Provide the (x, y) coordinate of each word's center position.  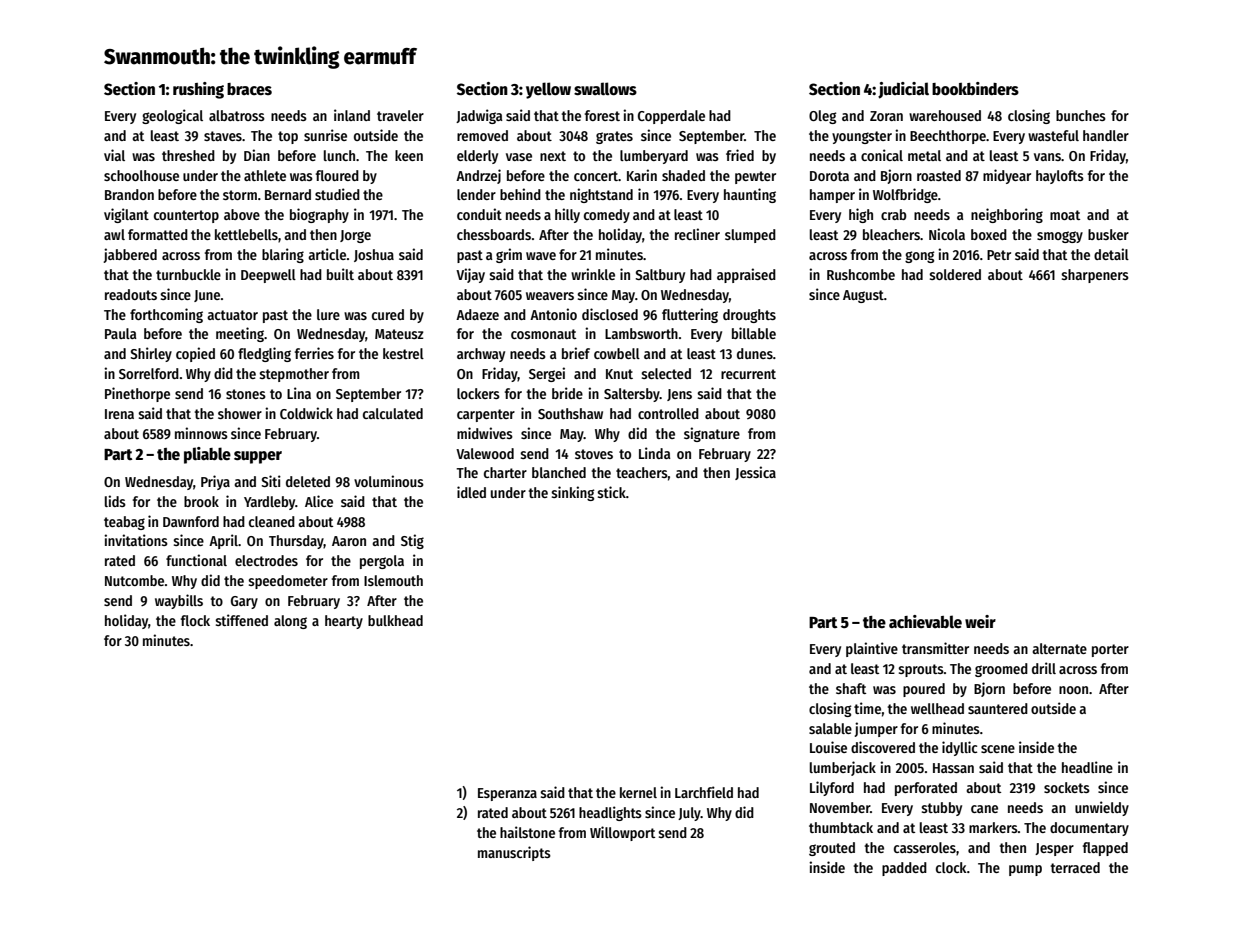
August (863, 296)
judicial (903, 90)
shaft (851, 688)
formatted (158, 234)
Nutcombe (134, 580)
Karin (642, 175)
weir (980, 621)
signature (712, 434)
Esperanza (507, 794)
